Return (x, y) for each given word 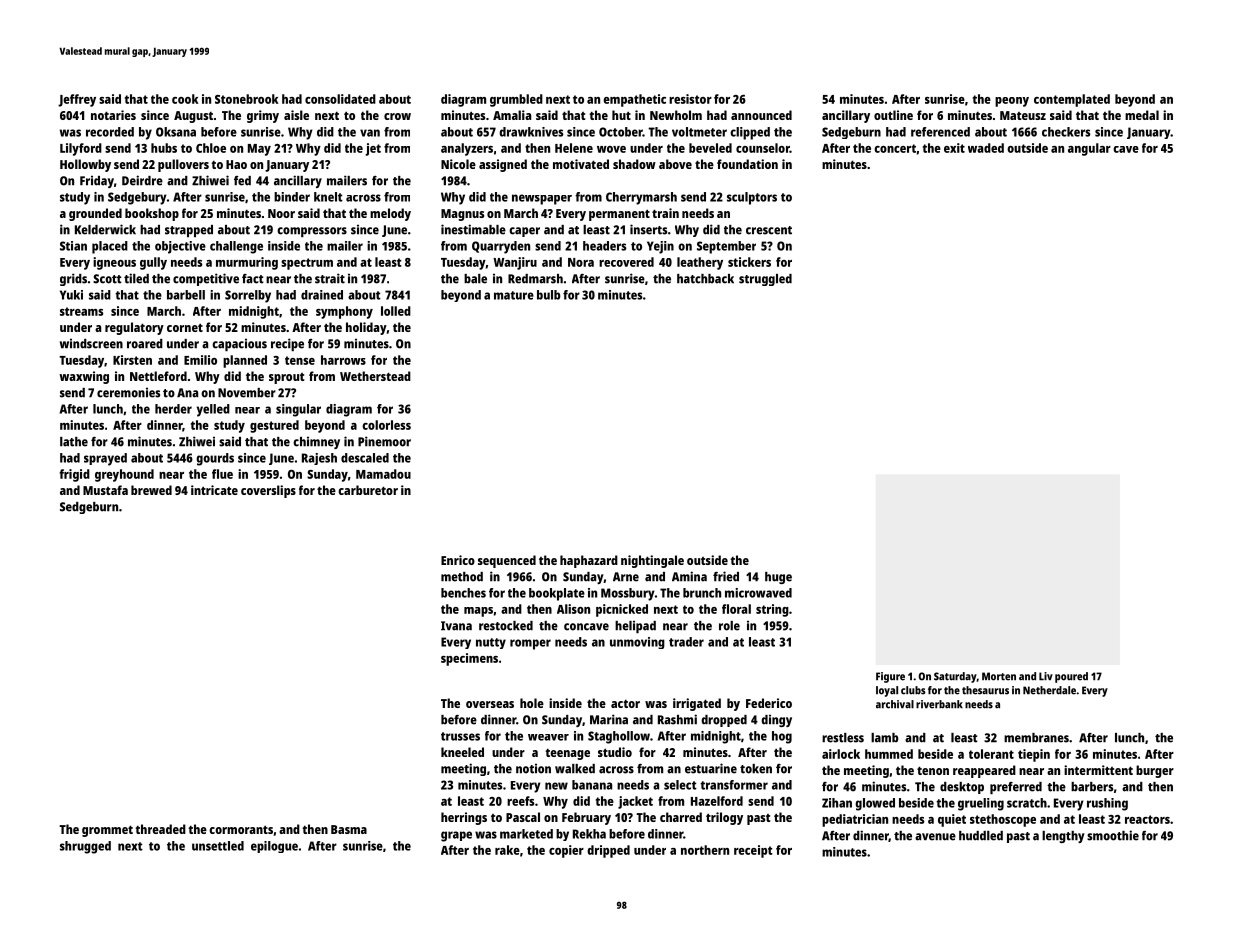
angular (1089, 149)
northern (705, 850)
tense (300, 360)
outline (893, 115)
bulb (548, 295)
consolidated (340, 99)
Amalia (512, 115)
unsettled (218, 846)
